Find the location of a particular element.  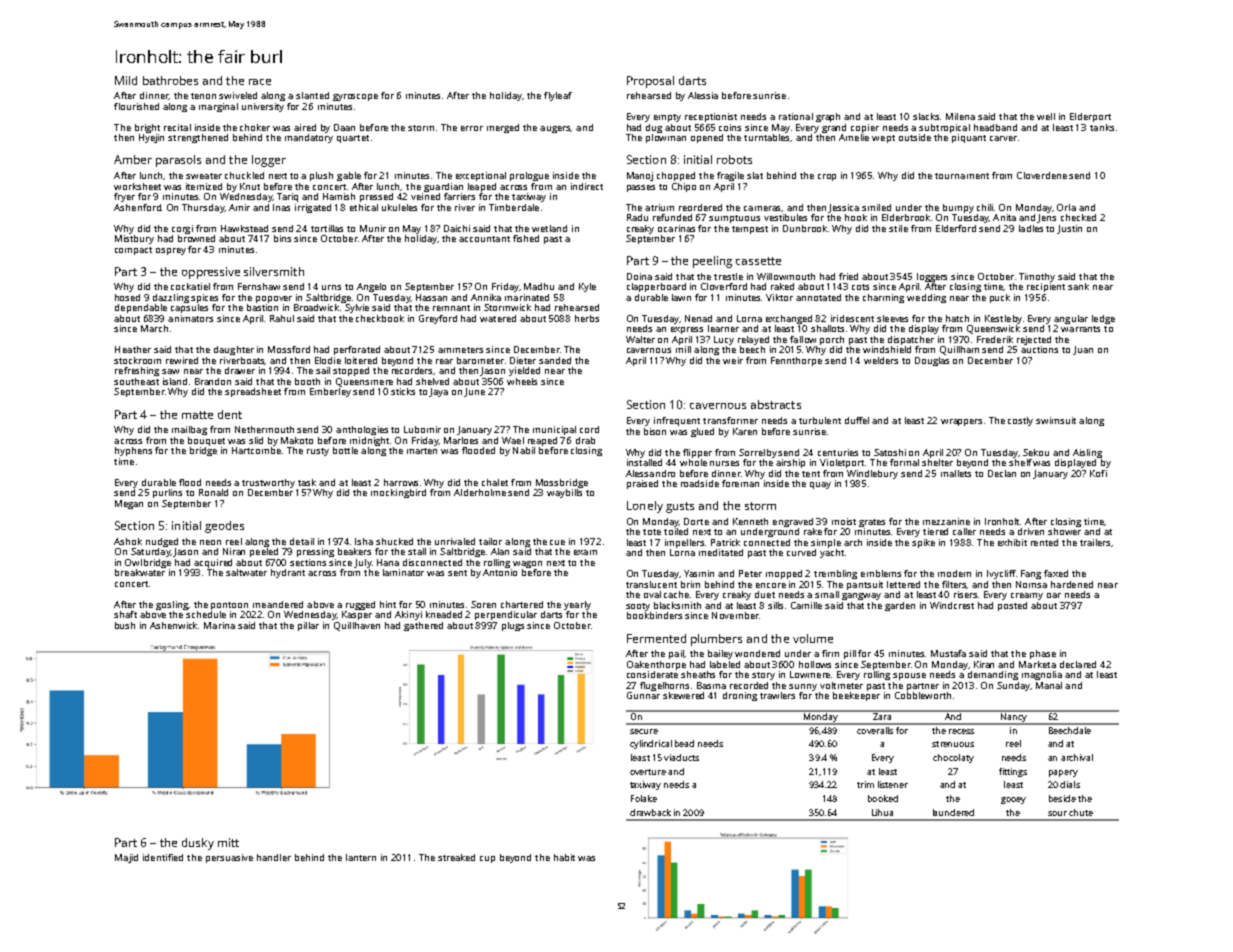

rugged is located at coordinates (360, 605).
